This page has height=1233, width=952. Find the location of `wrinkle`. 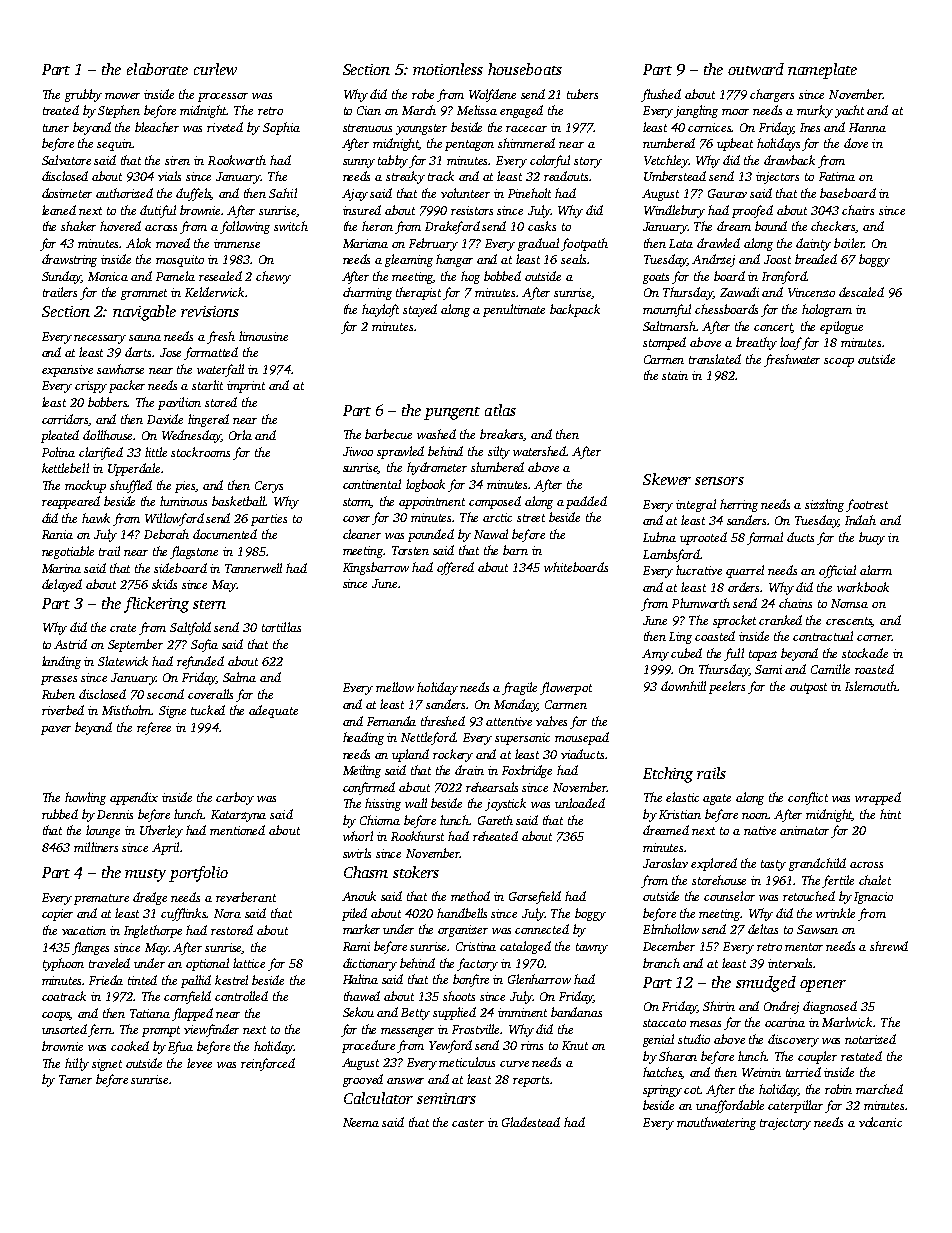

wrinkle is located at coordinates (835, 913).
